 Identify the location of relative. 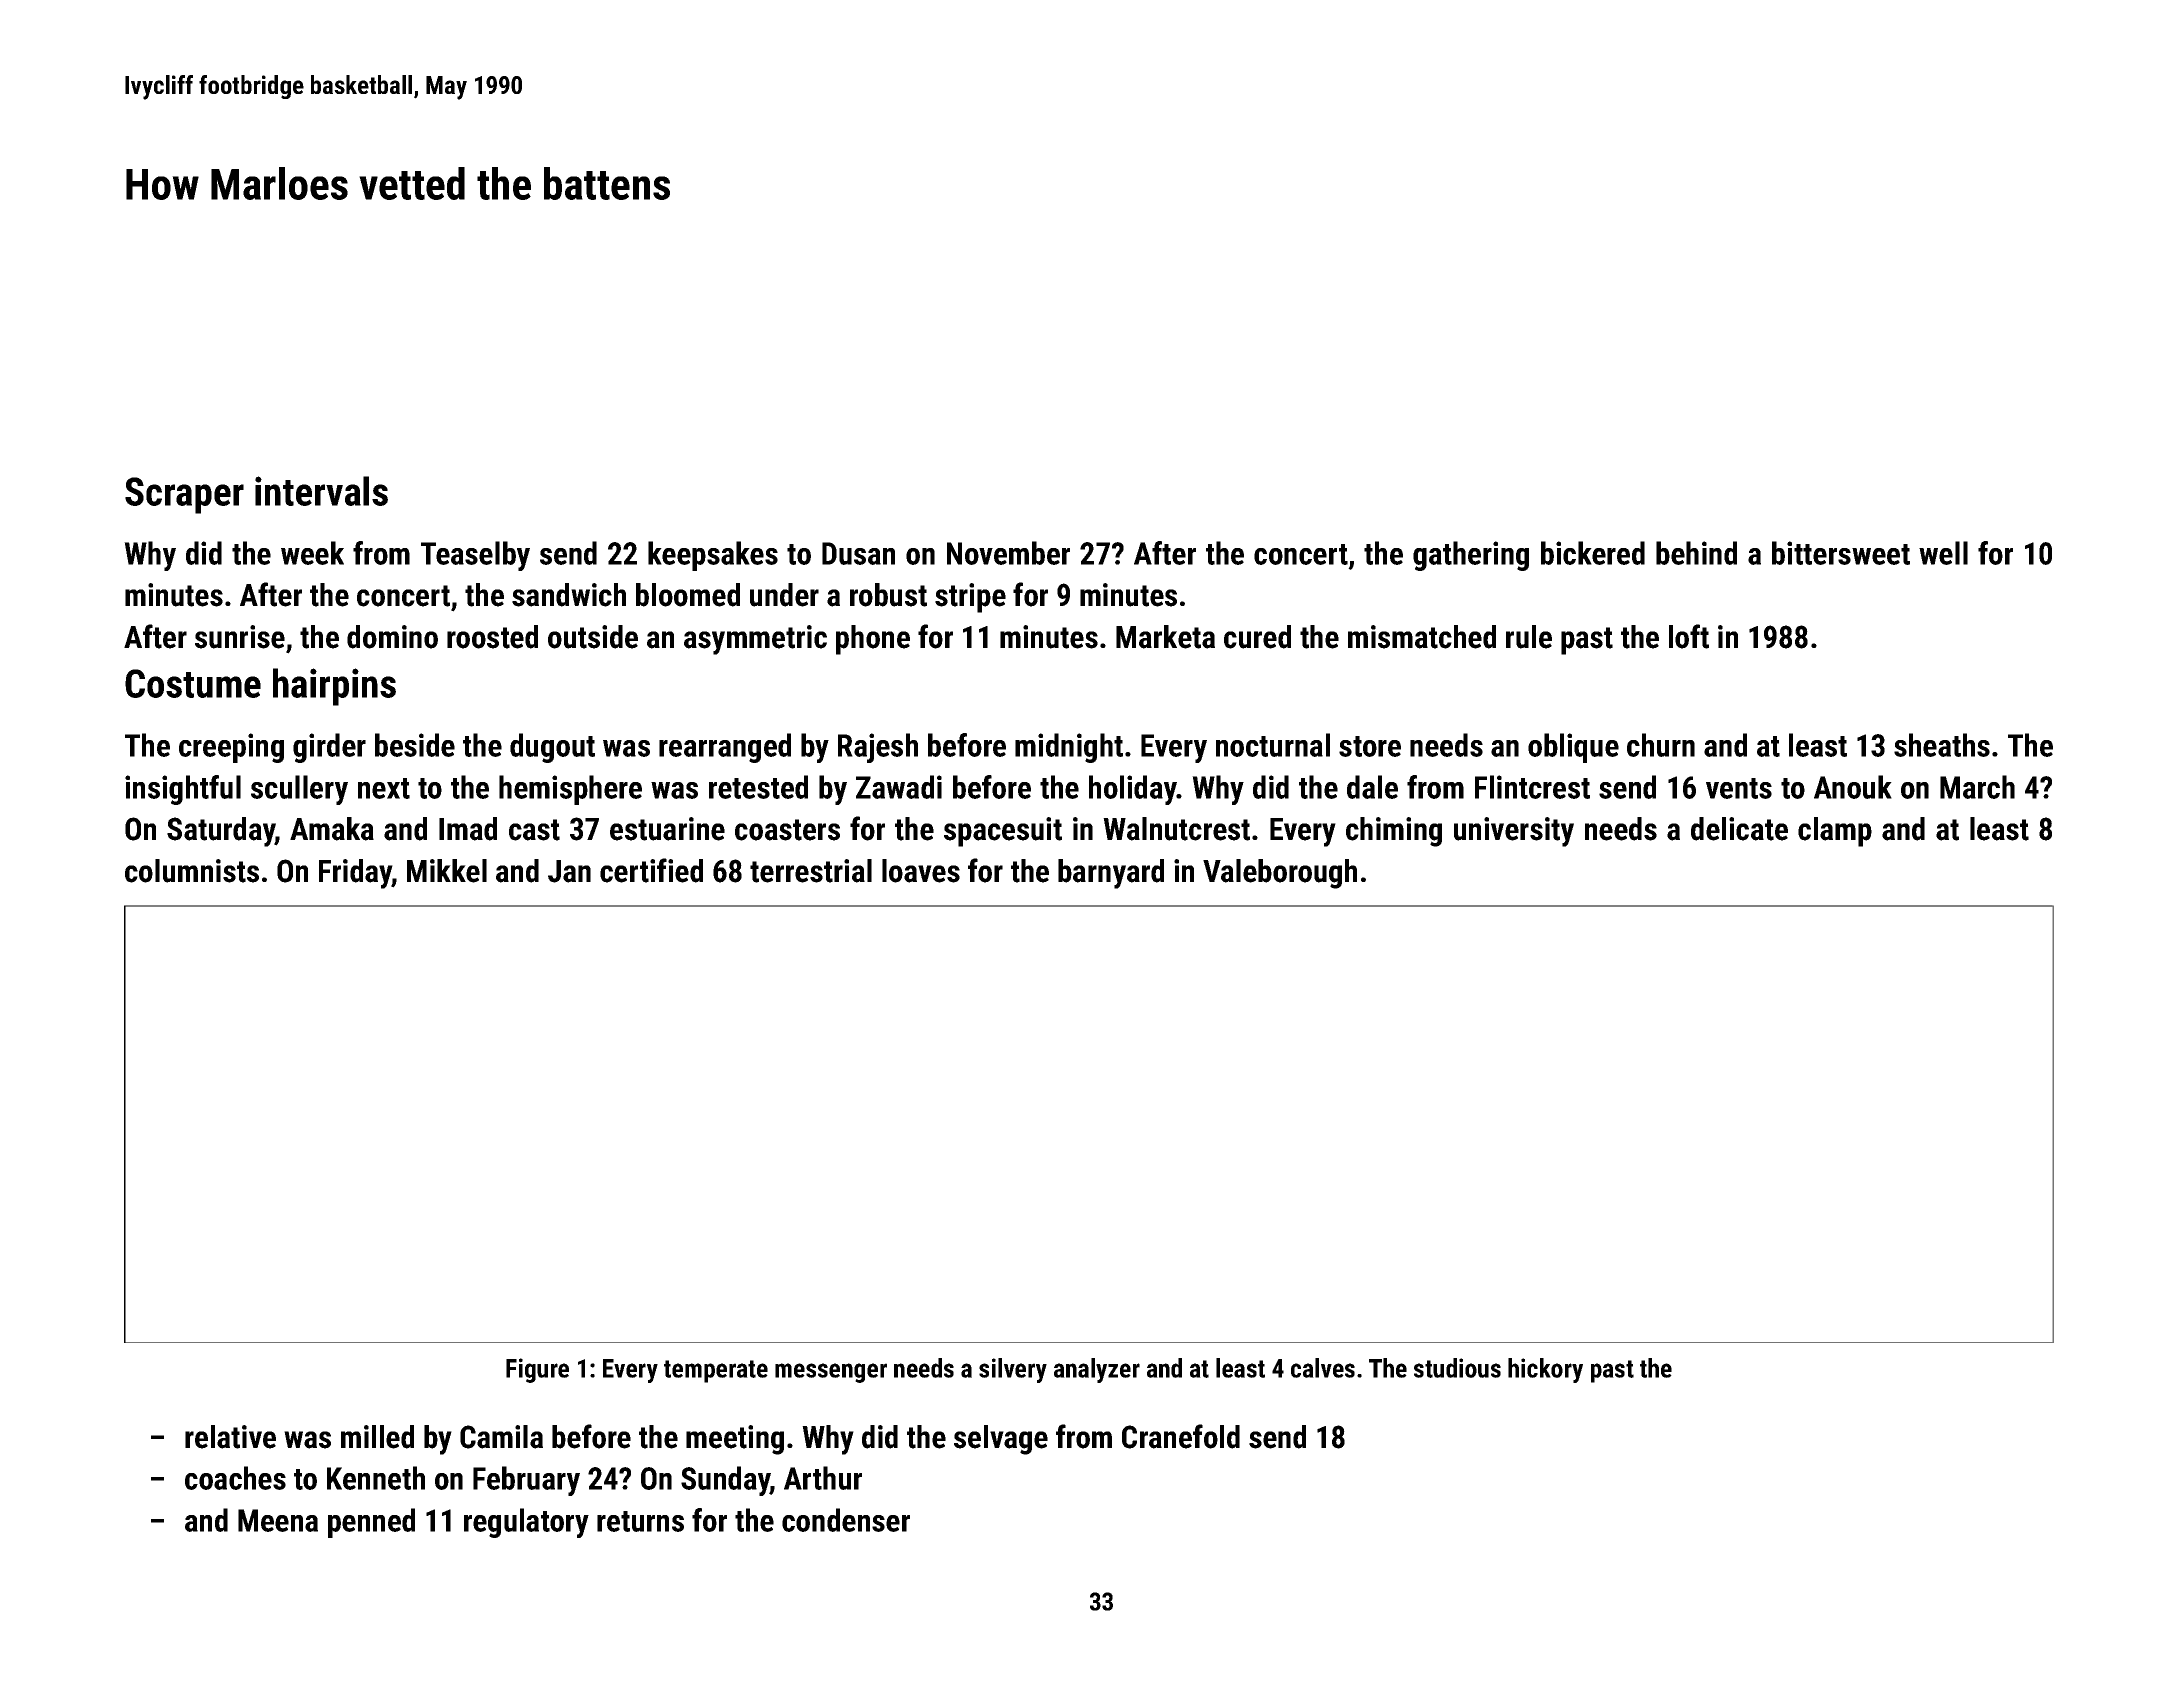
(230, 1437).
